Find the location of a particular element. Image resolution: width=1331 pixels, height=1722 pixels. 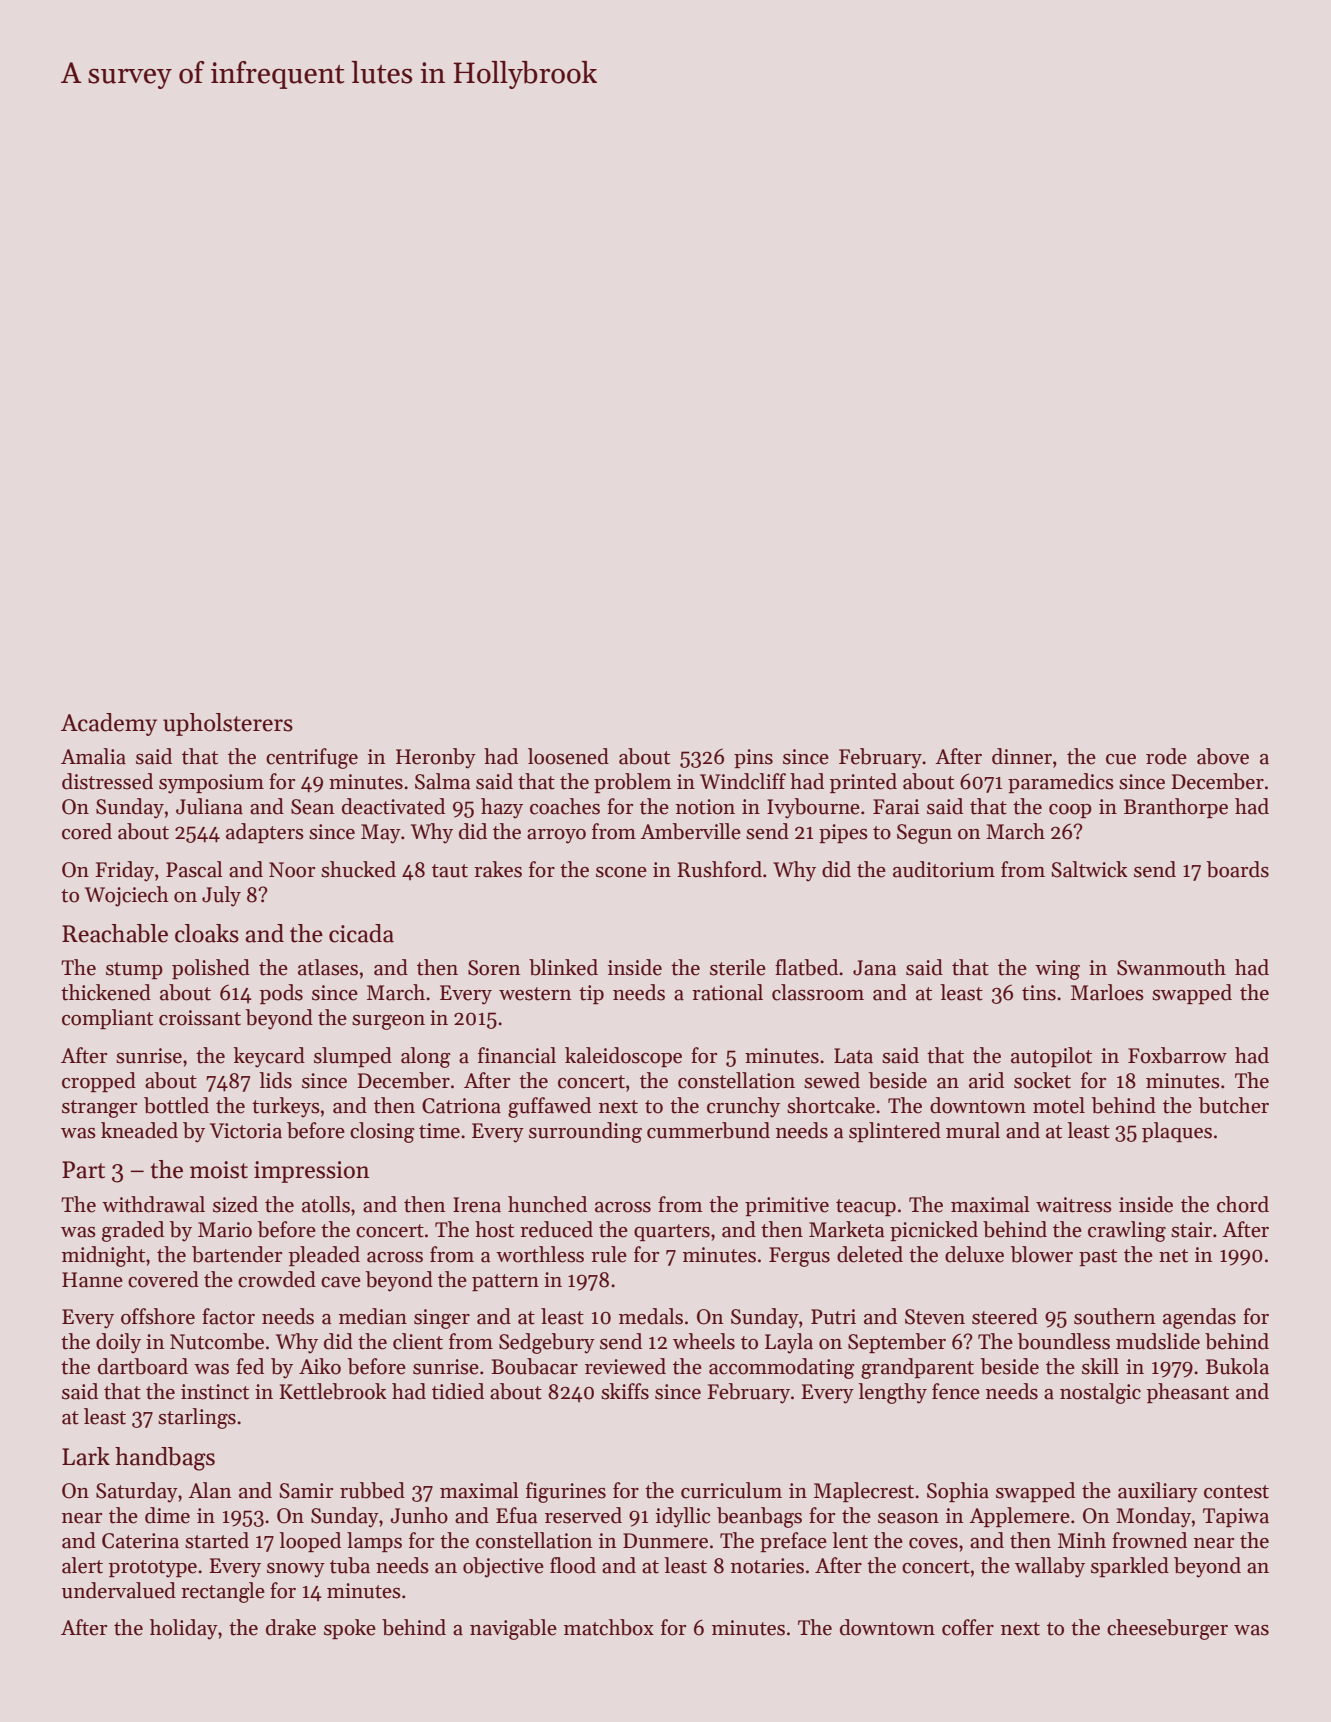

snowy is located at coordinates (296, 1570).
